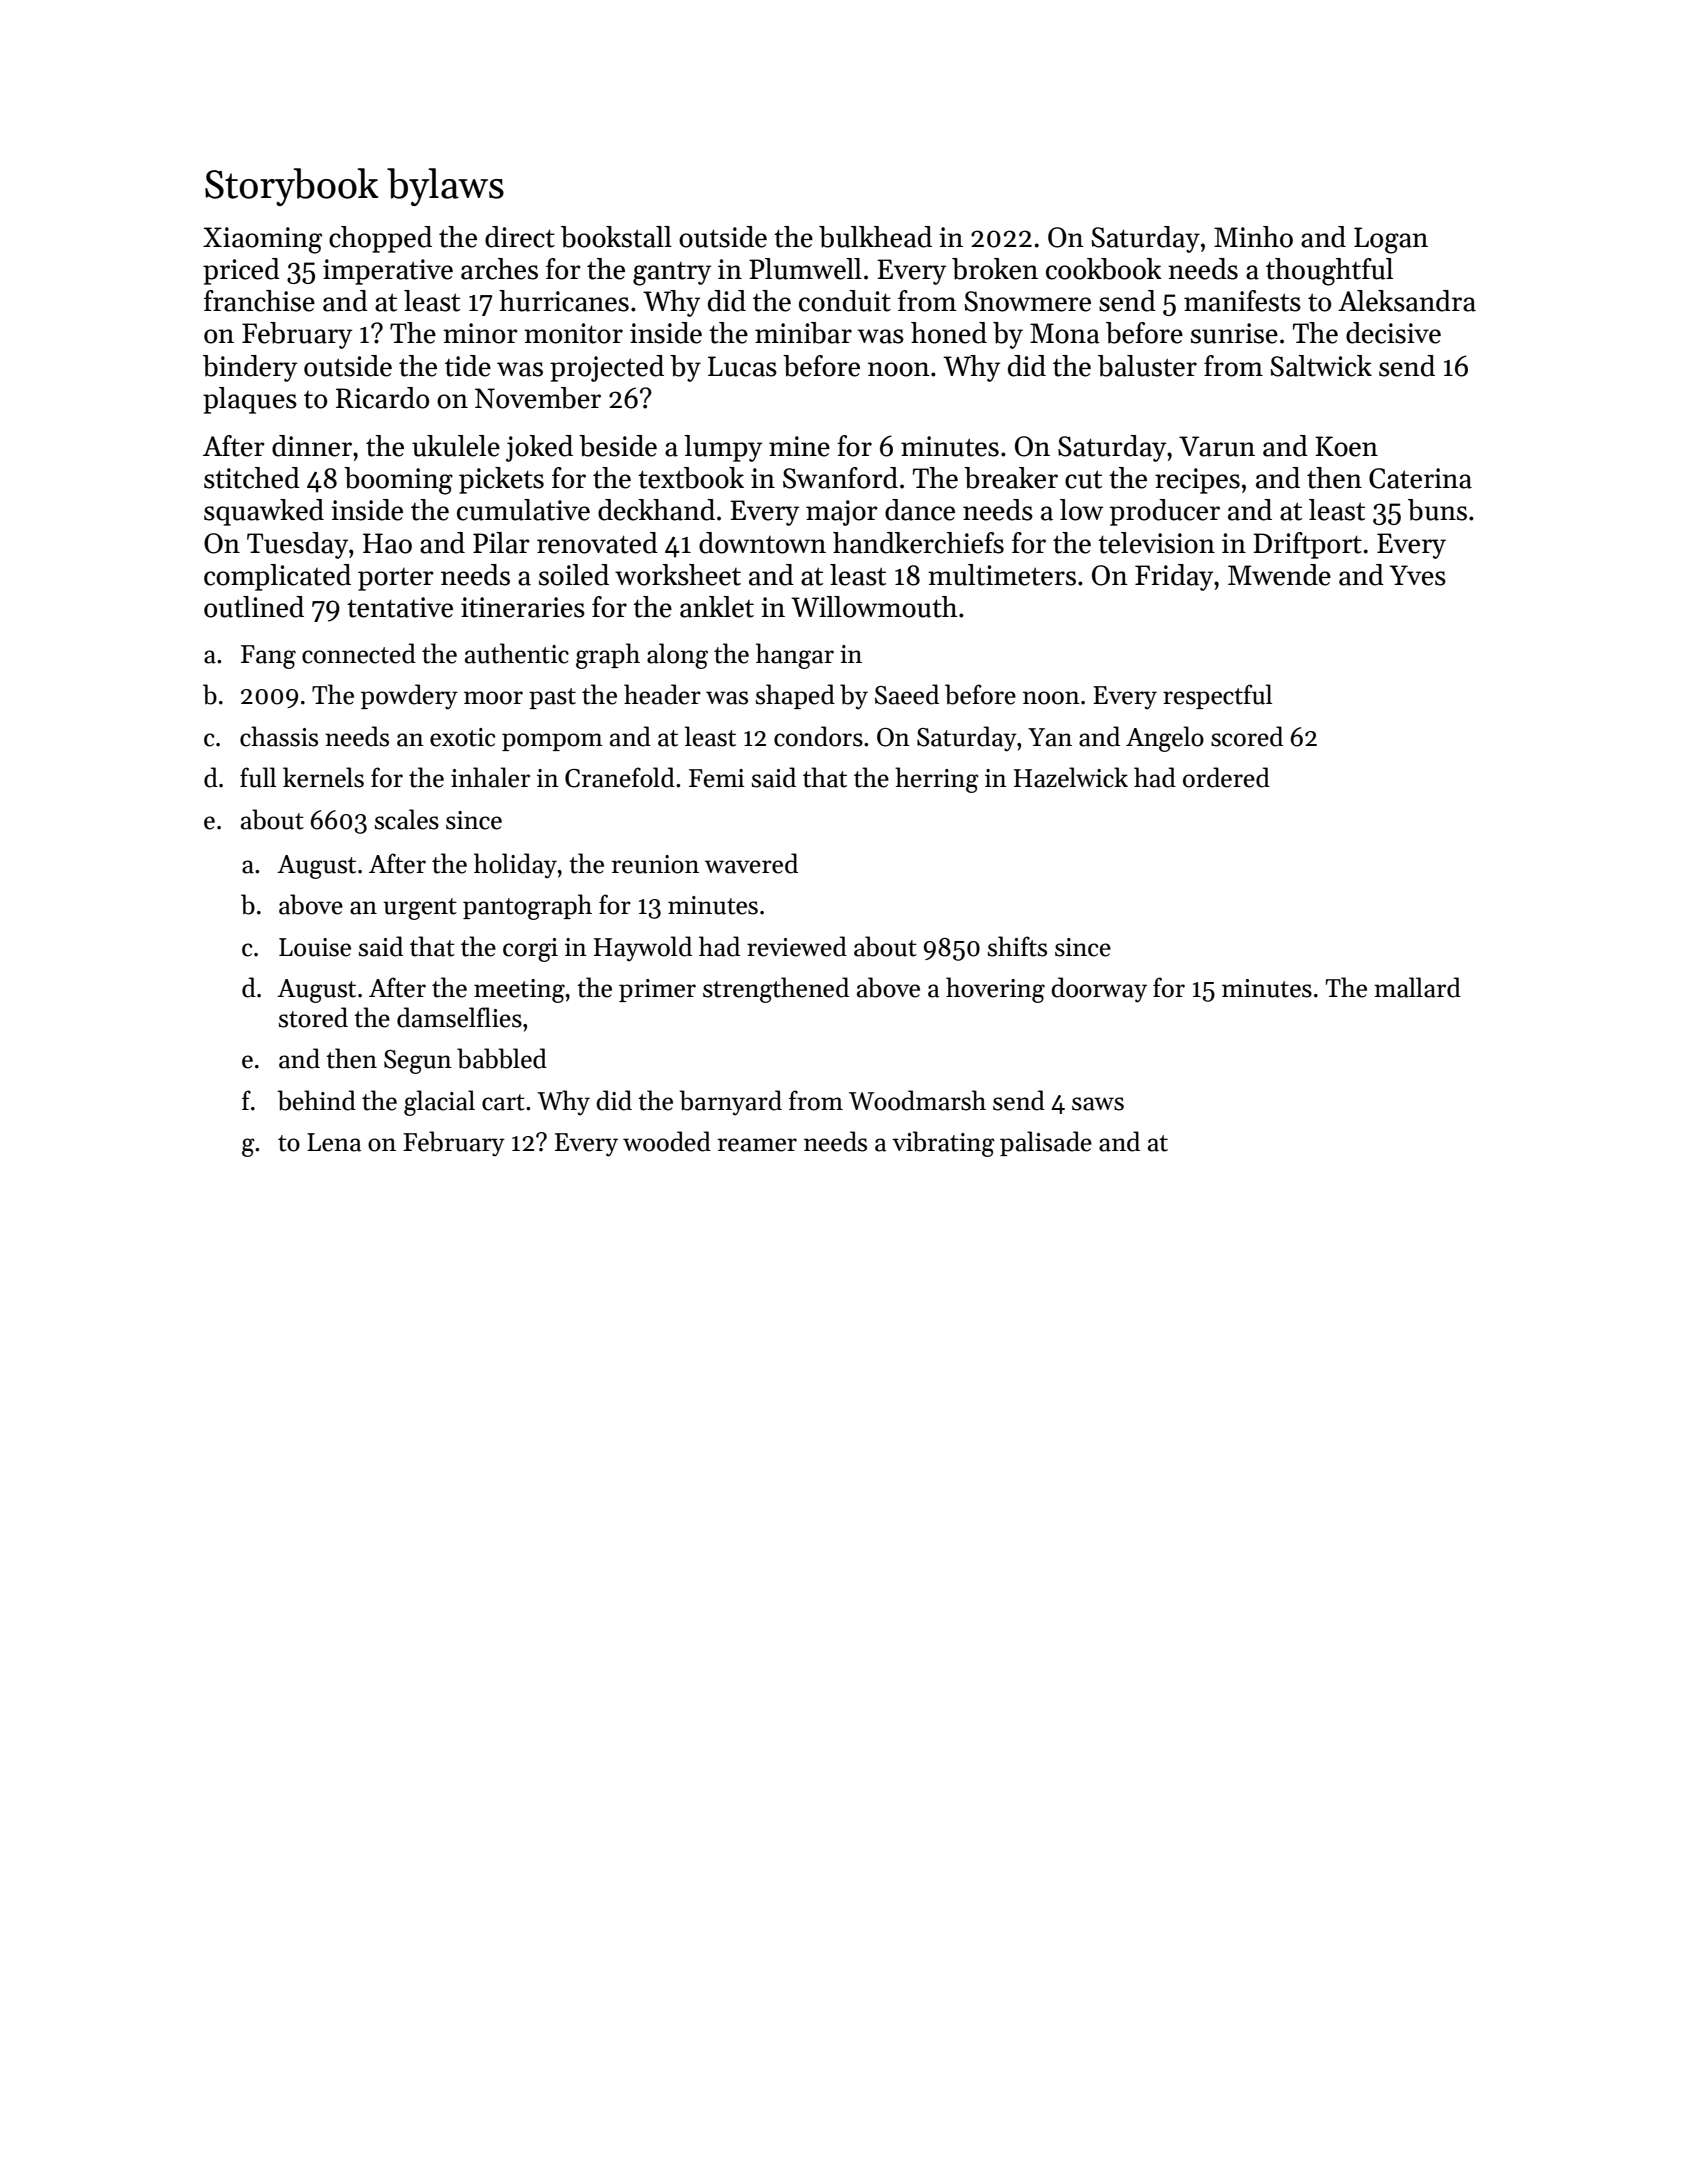 The height and width of the document is (2178, 1683). I want to click on Pilar, so click(501, 543).
